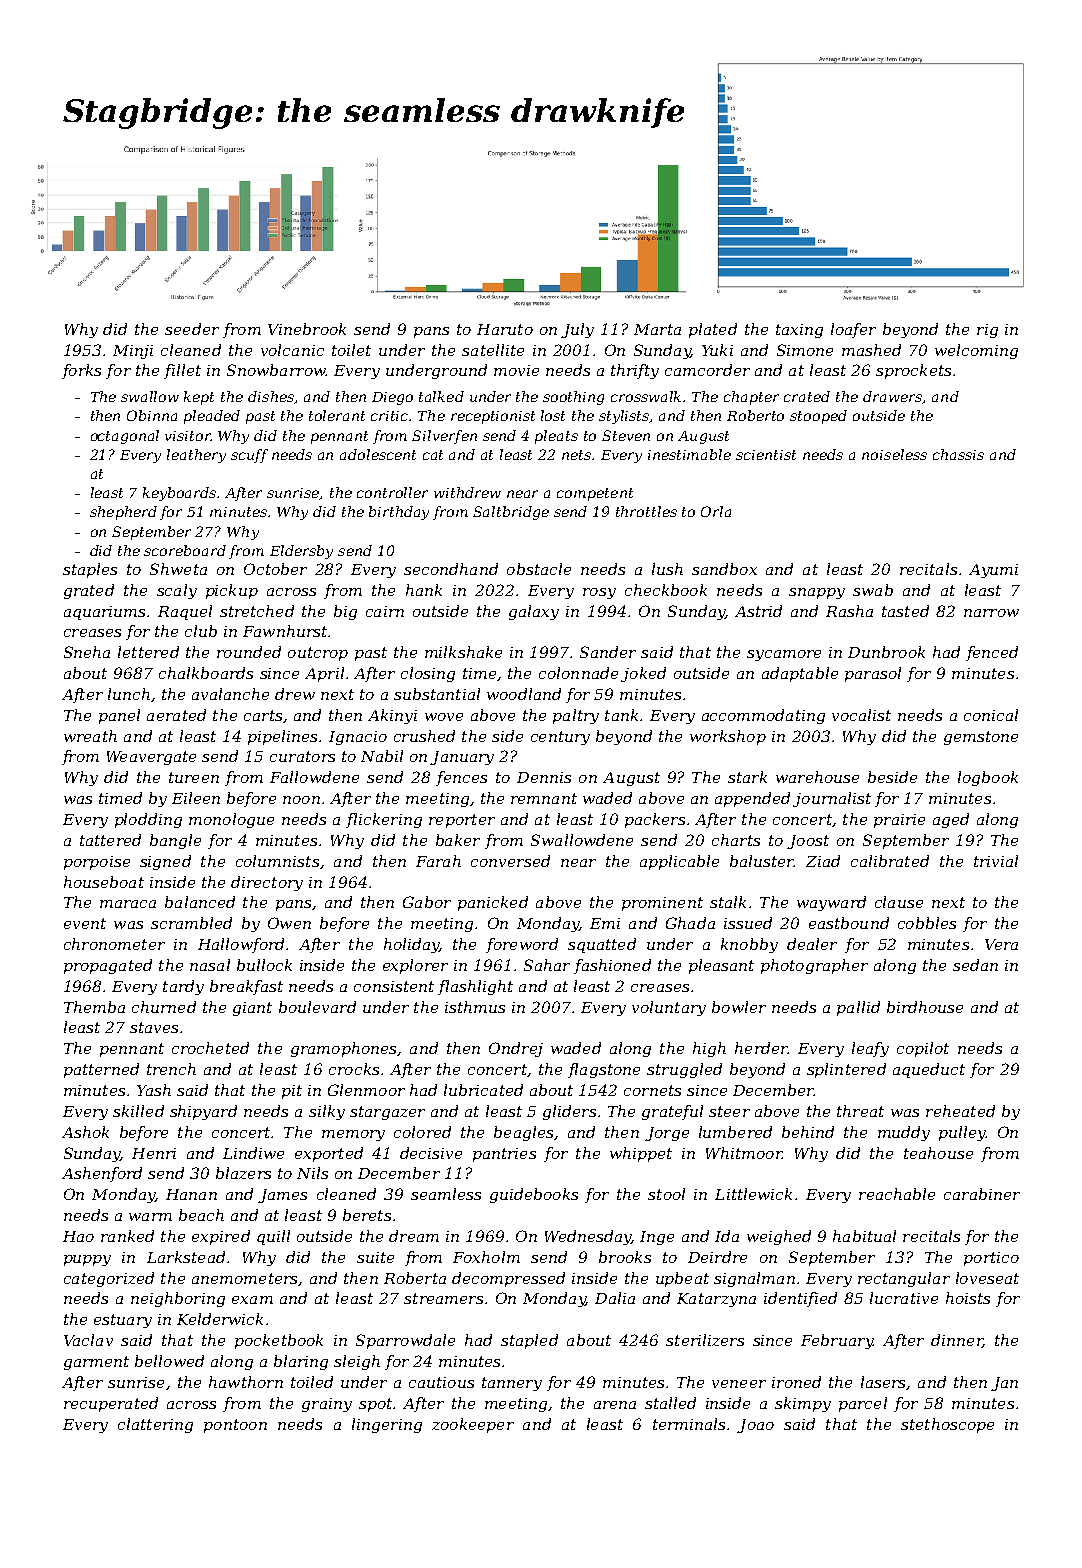  I want to click on loafer, so click(853, 330).
